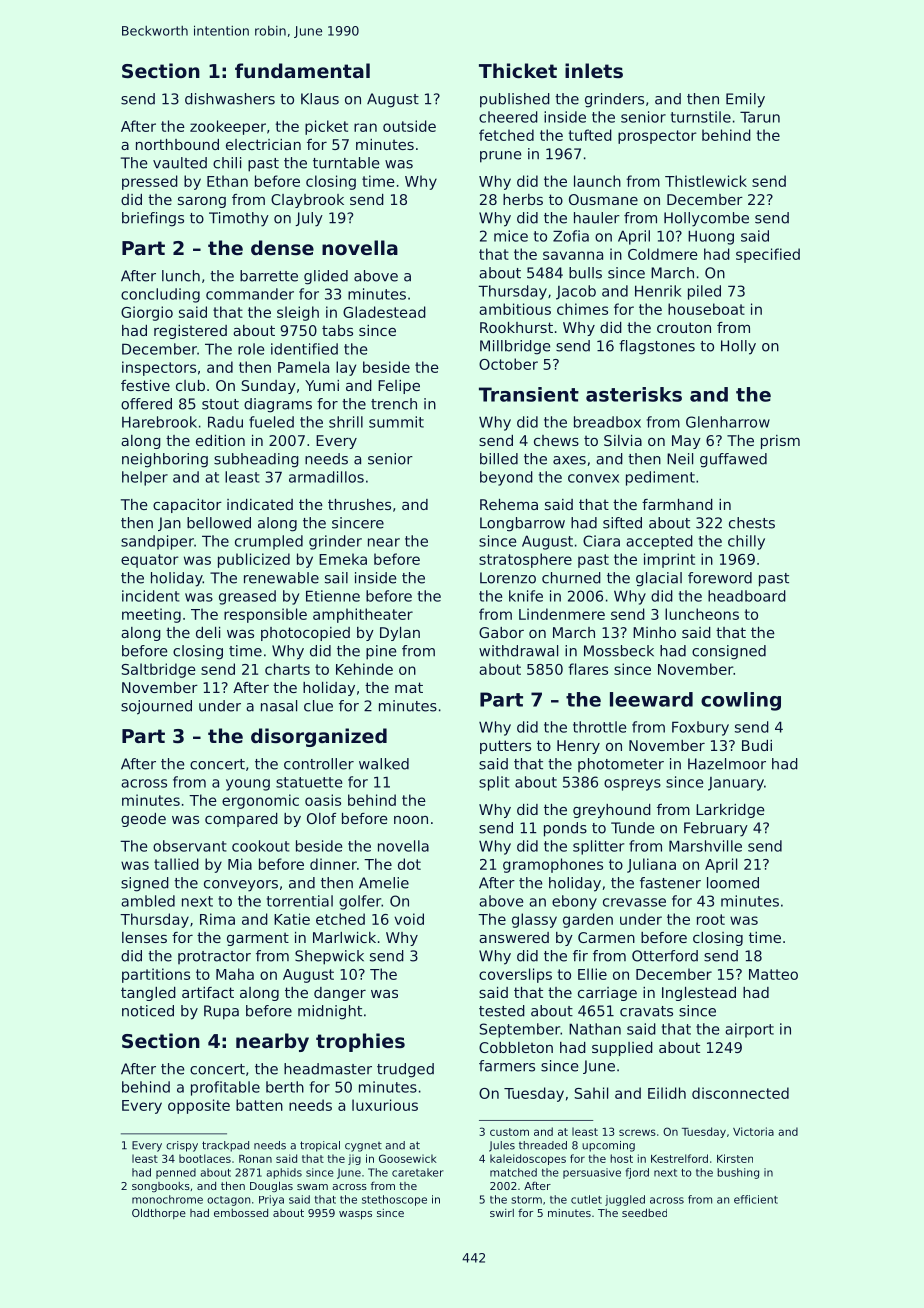 The width and height of the screenshot is (924, 1308). What do you see at coordinates (319, 737) in the screenshot?
I see `disorganized` at bounding box center [319, 737].
